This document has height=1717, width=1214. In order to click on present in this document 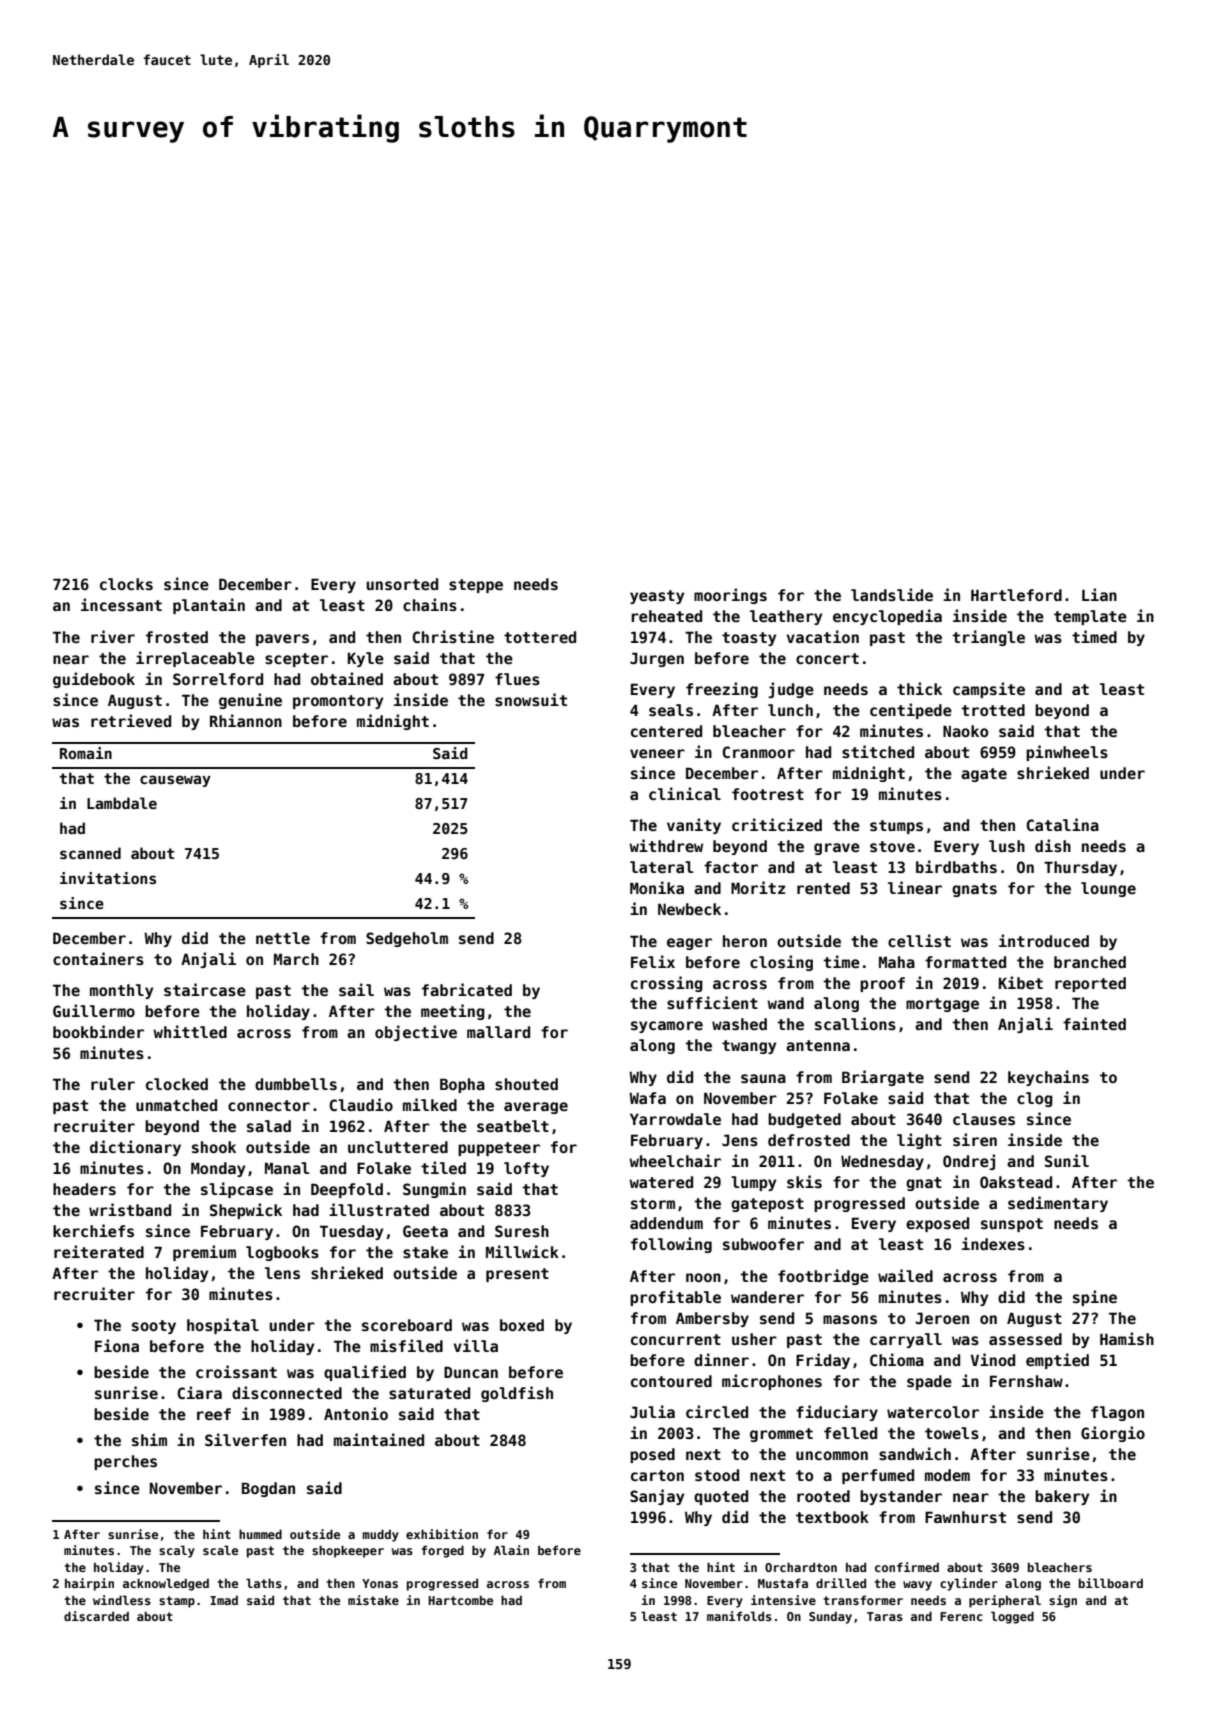, I will do `click(517, 1275)`.
